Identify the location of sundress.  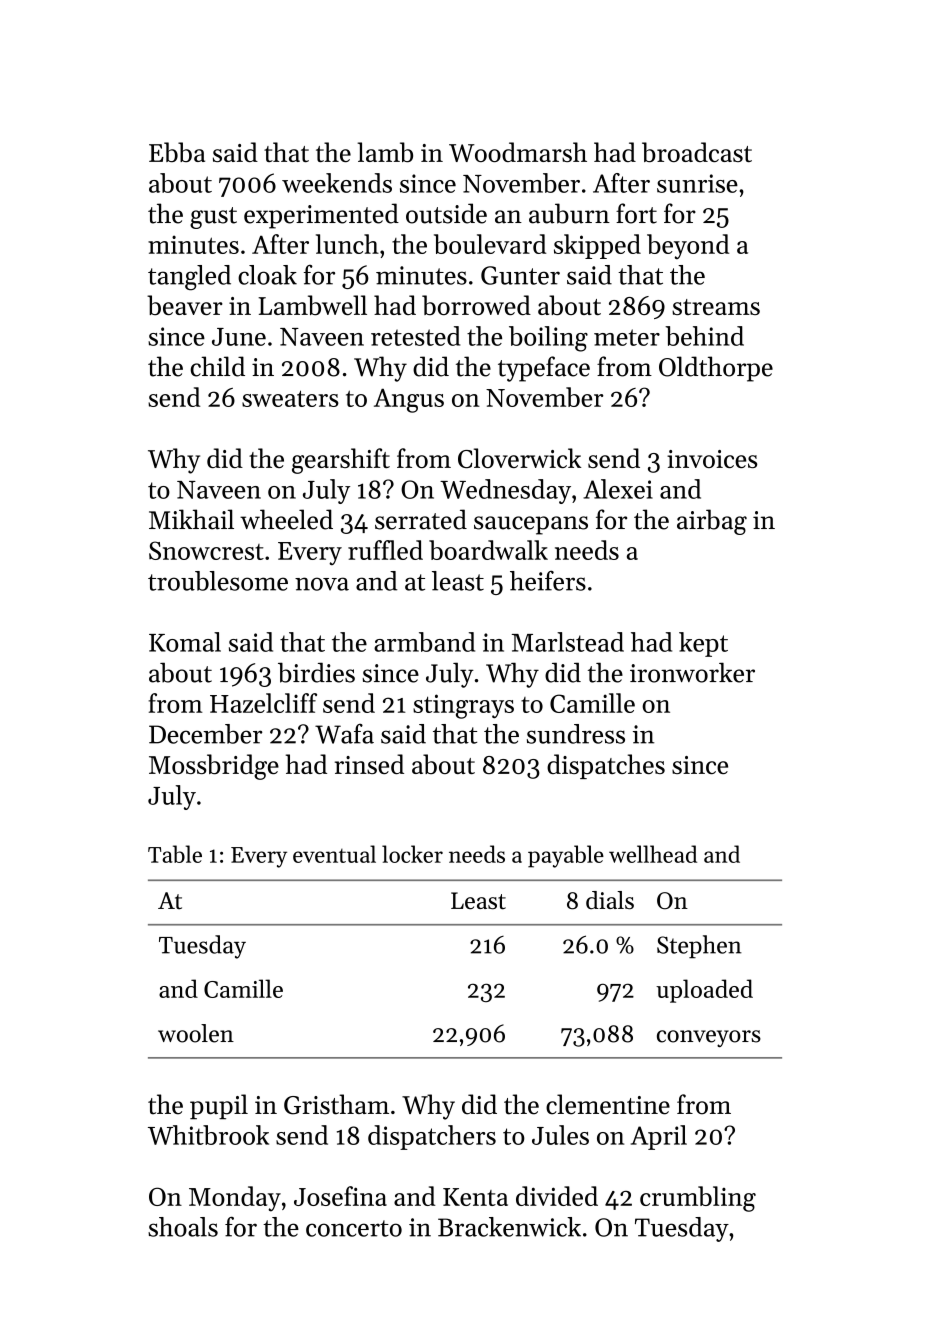
(576, 734).
